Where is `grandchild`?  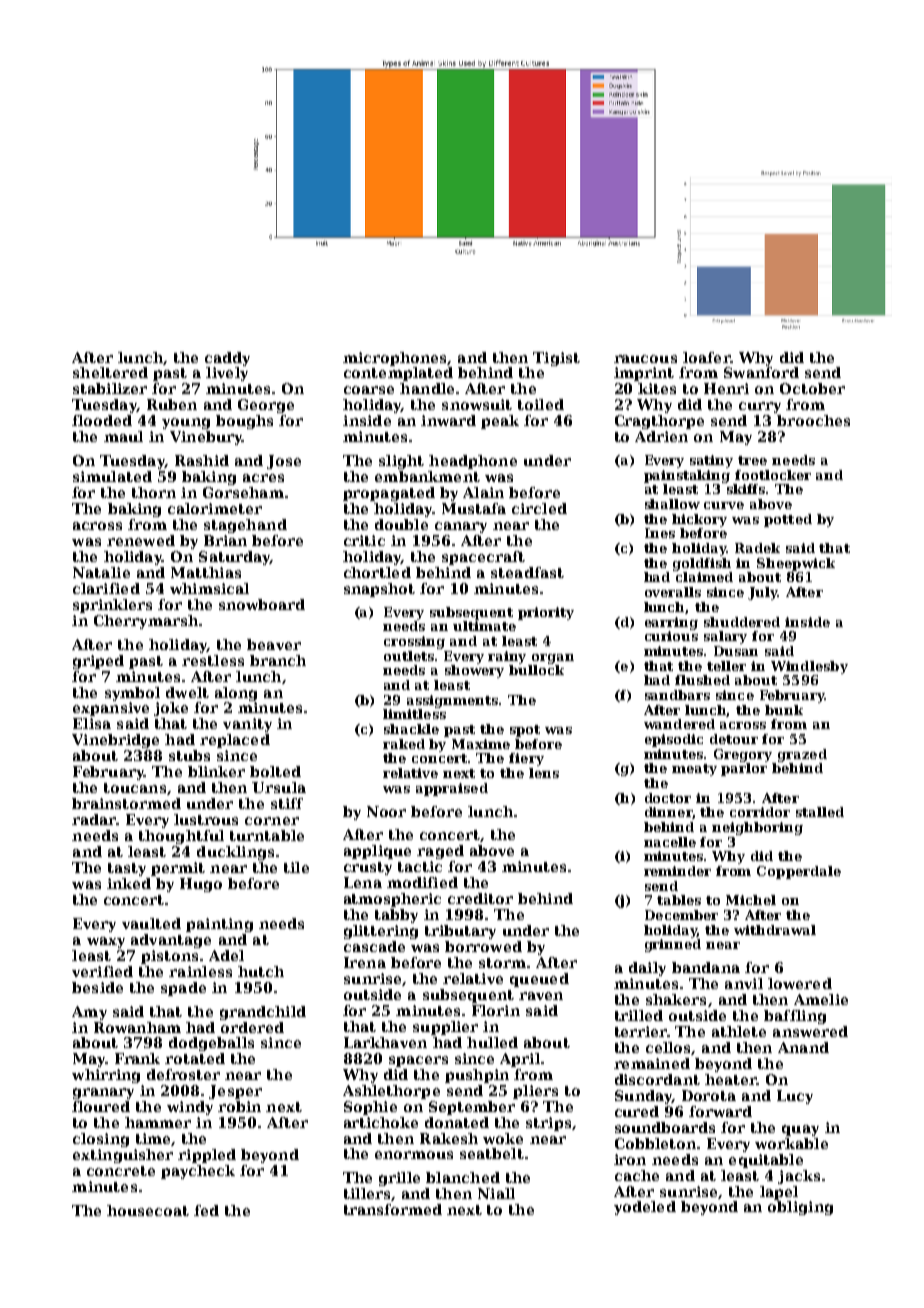 grandchild is located at coordinates (263, 1013).
